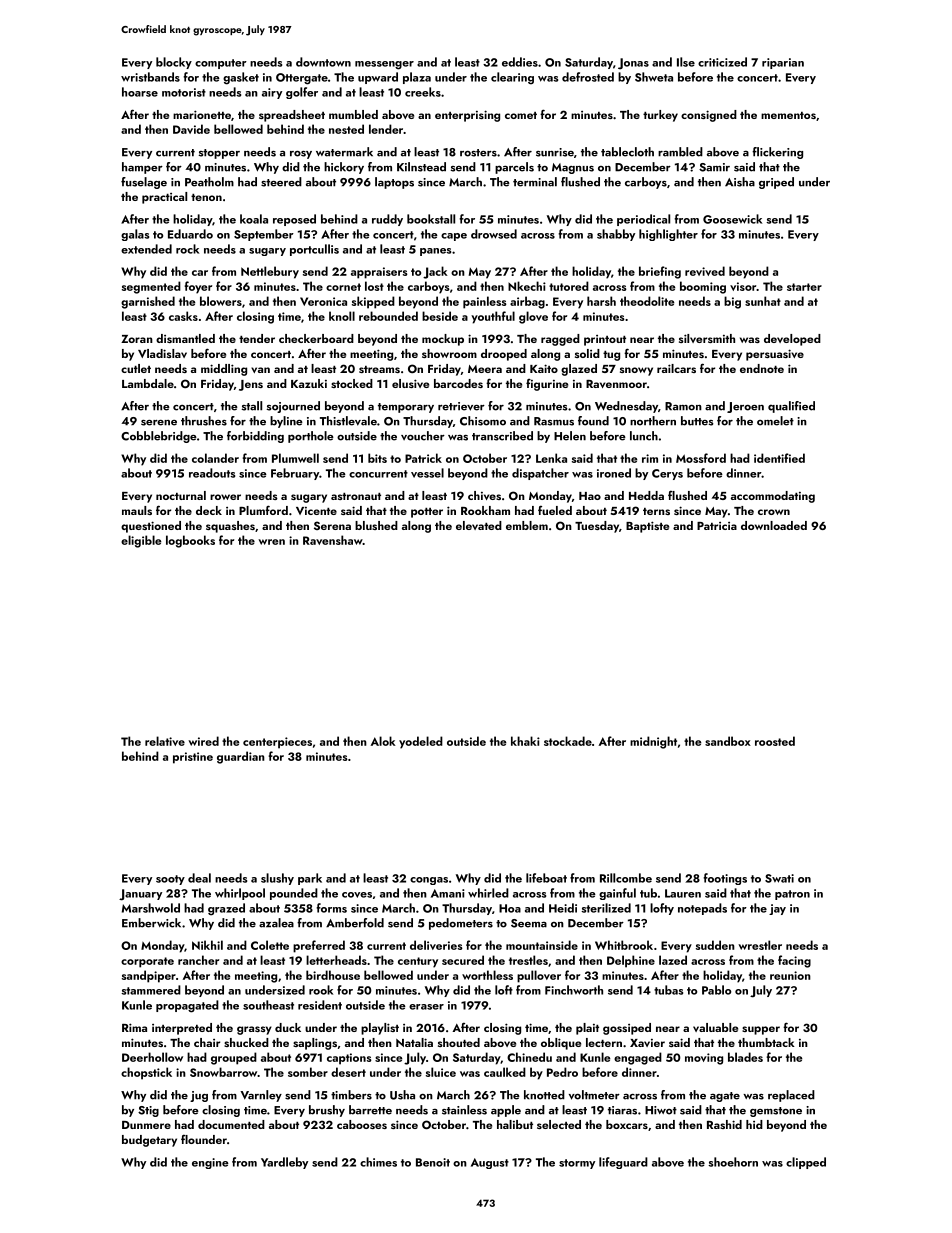 The width and height of the screenshot is (952, 1233). What do you see at coordinates (333, 975) in the screenshot?
I see `birdhouse` at bounding box center [333, 975].
